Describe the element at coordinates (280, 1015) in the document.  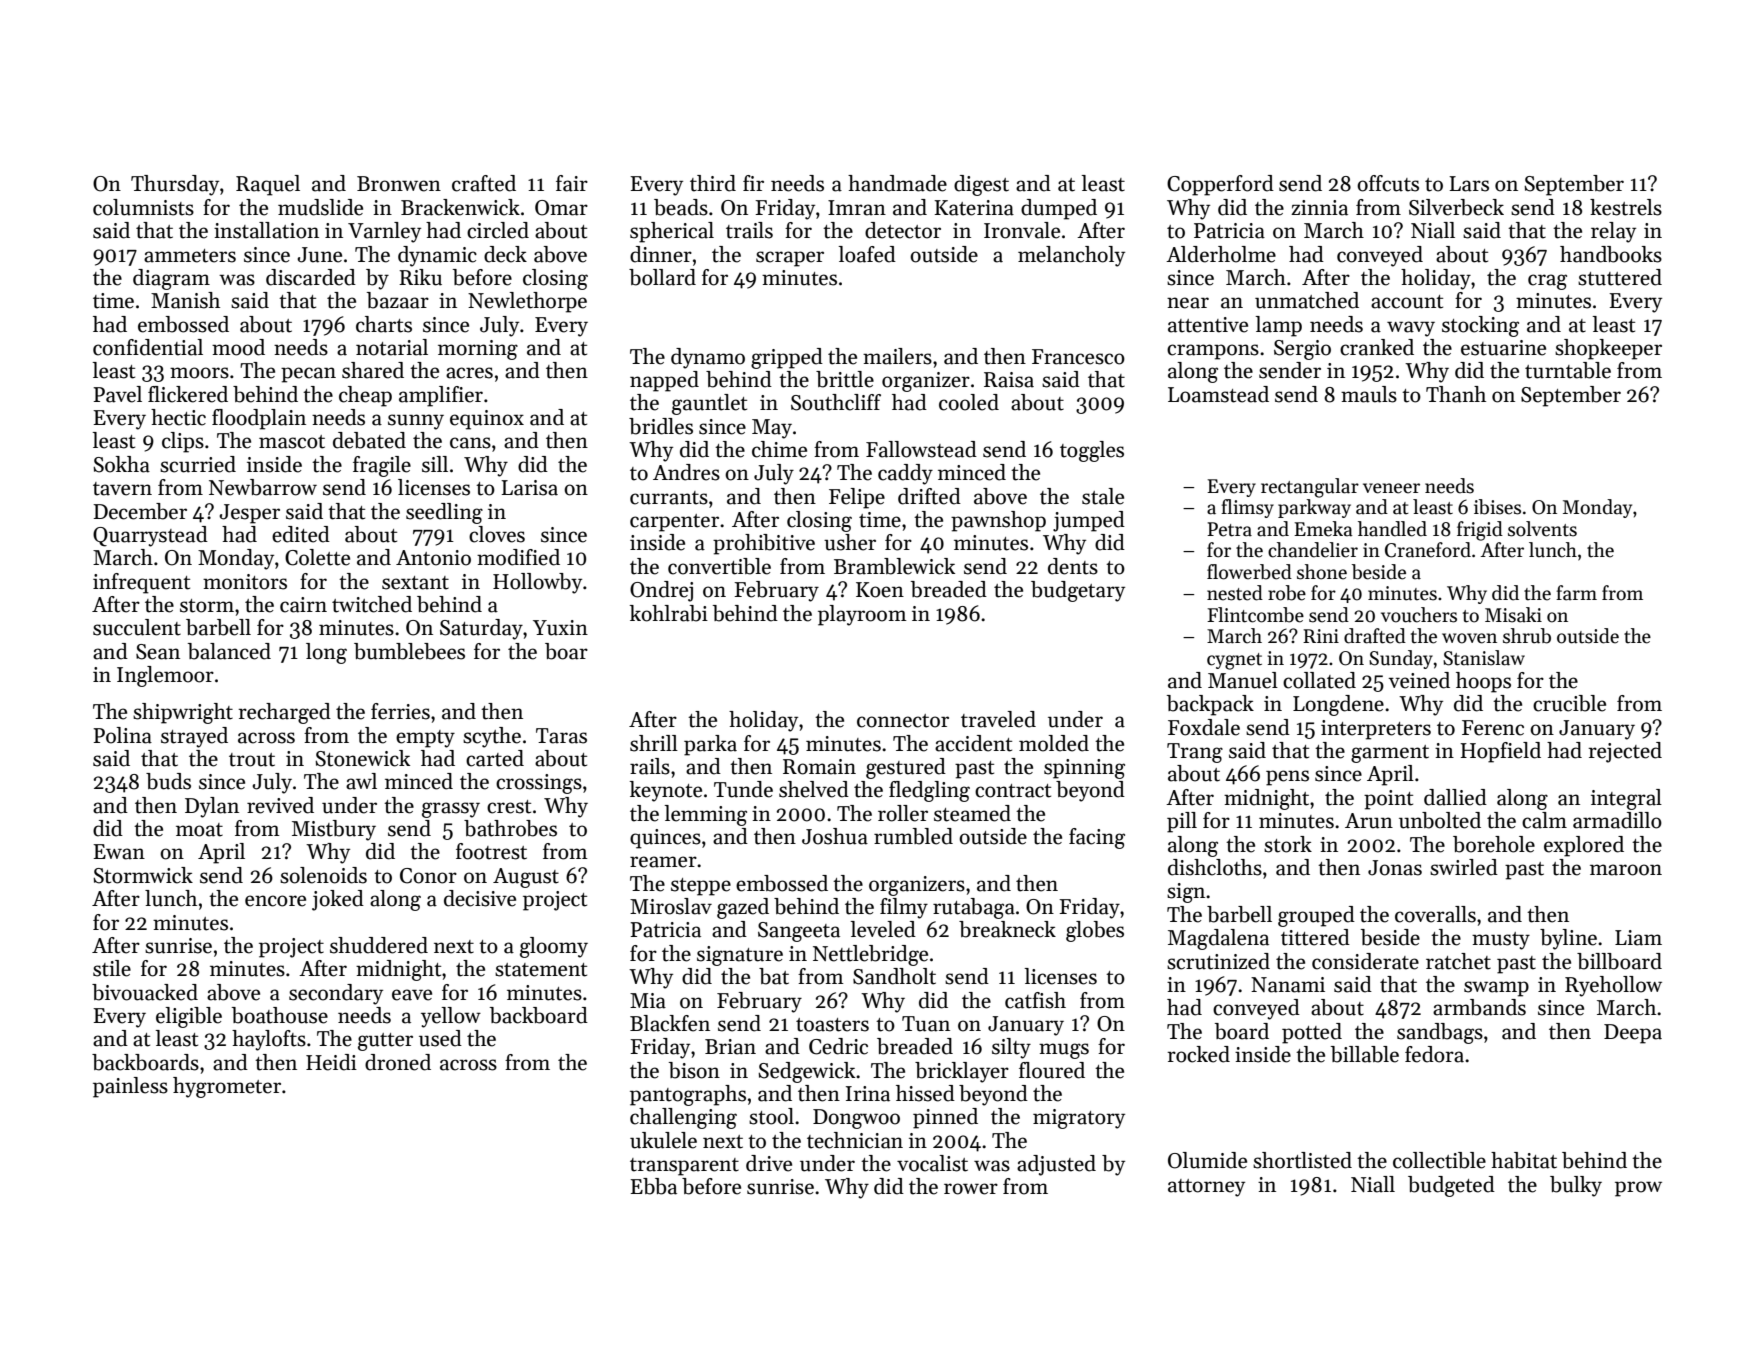
I see `boathouse` at that location.
